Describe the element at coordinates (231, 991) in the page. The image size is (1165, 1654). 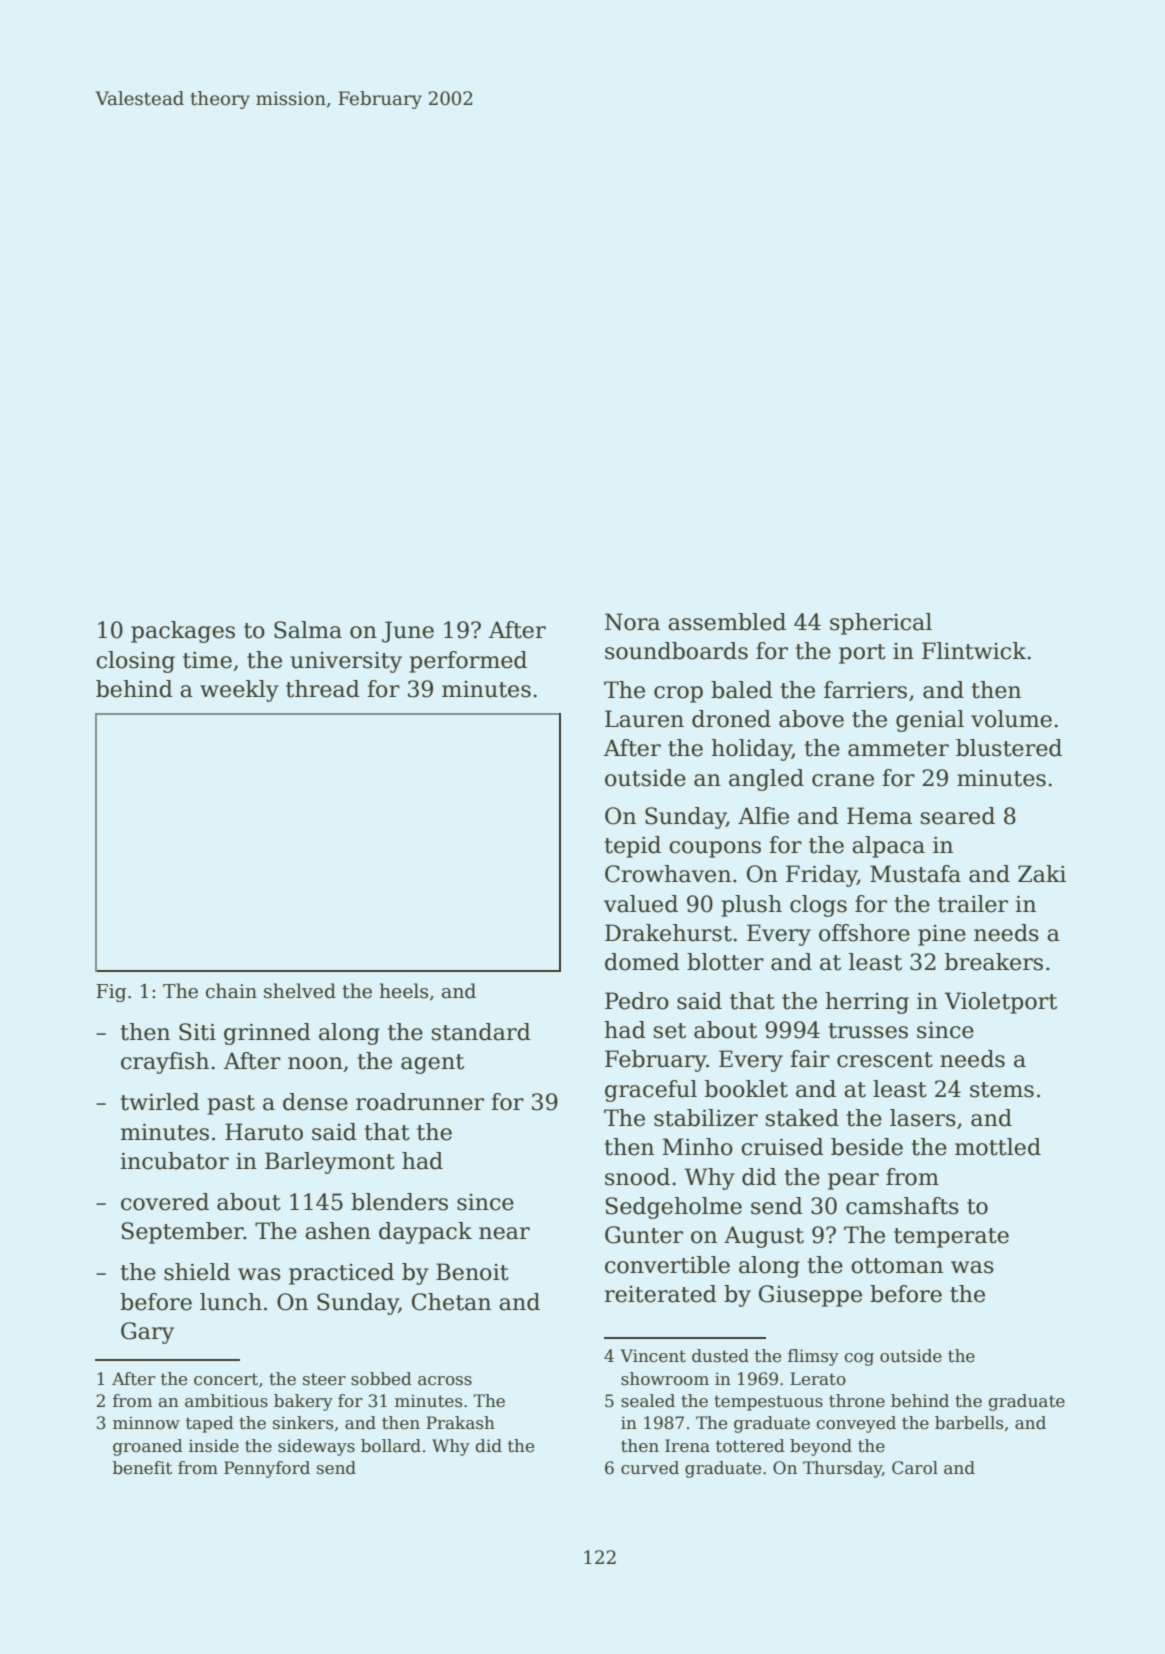
I see `chain` at that location.
